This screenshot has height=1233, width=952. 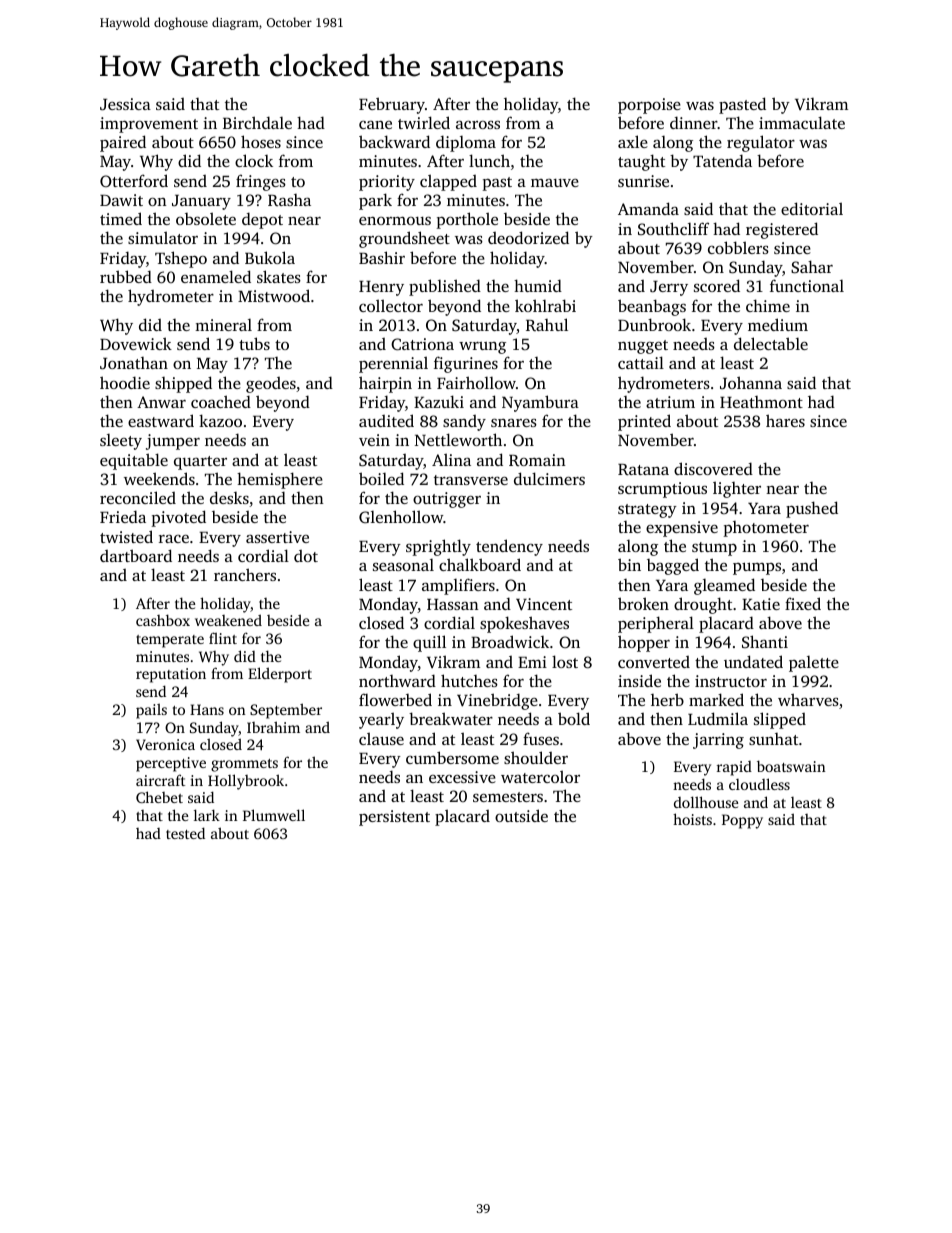 What do you see at coordinates (649, 106) in the screenshot?
I see `porpoise` at bounding box center [649, 106].
